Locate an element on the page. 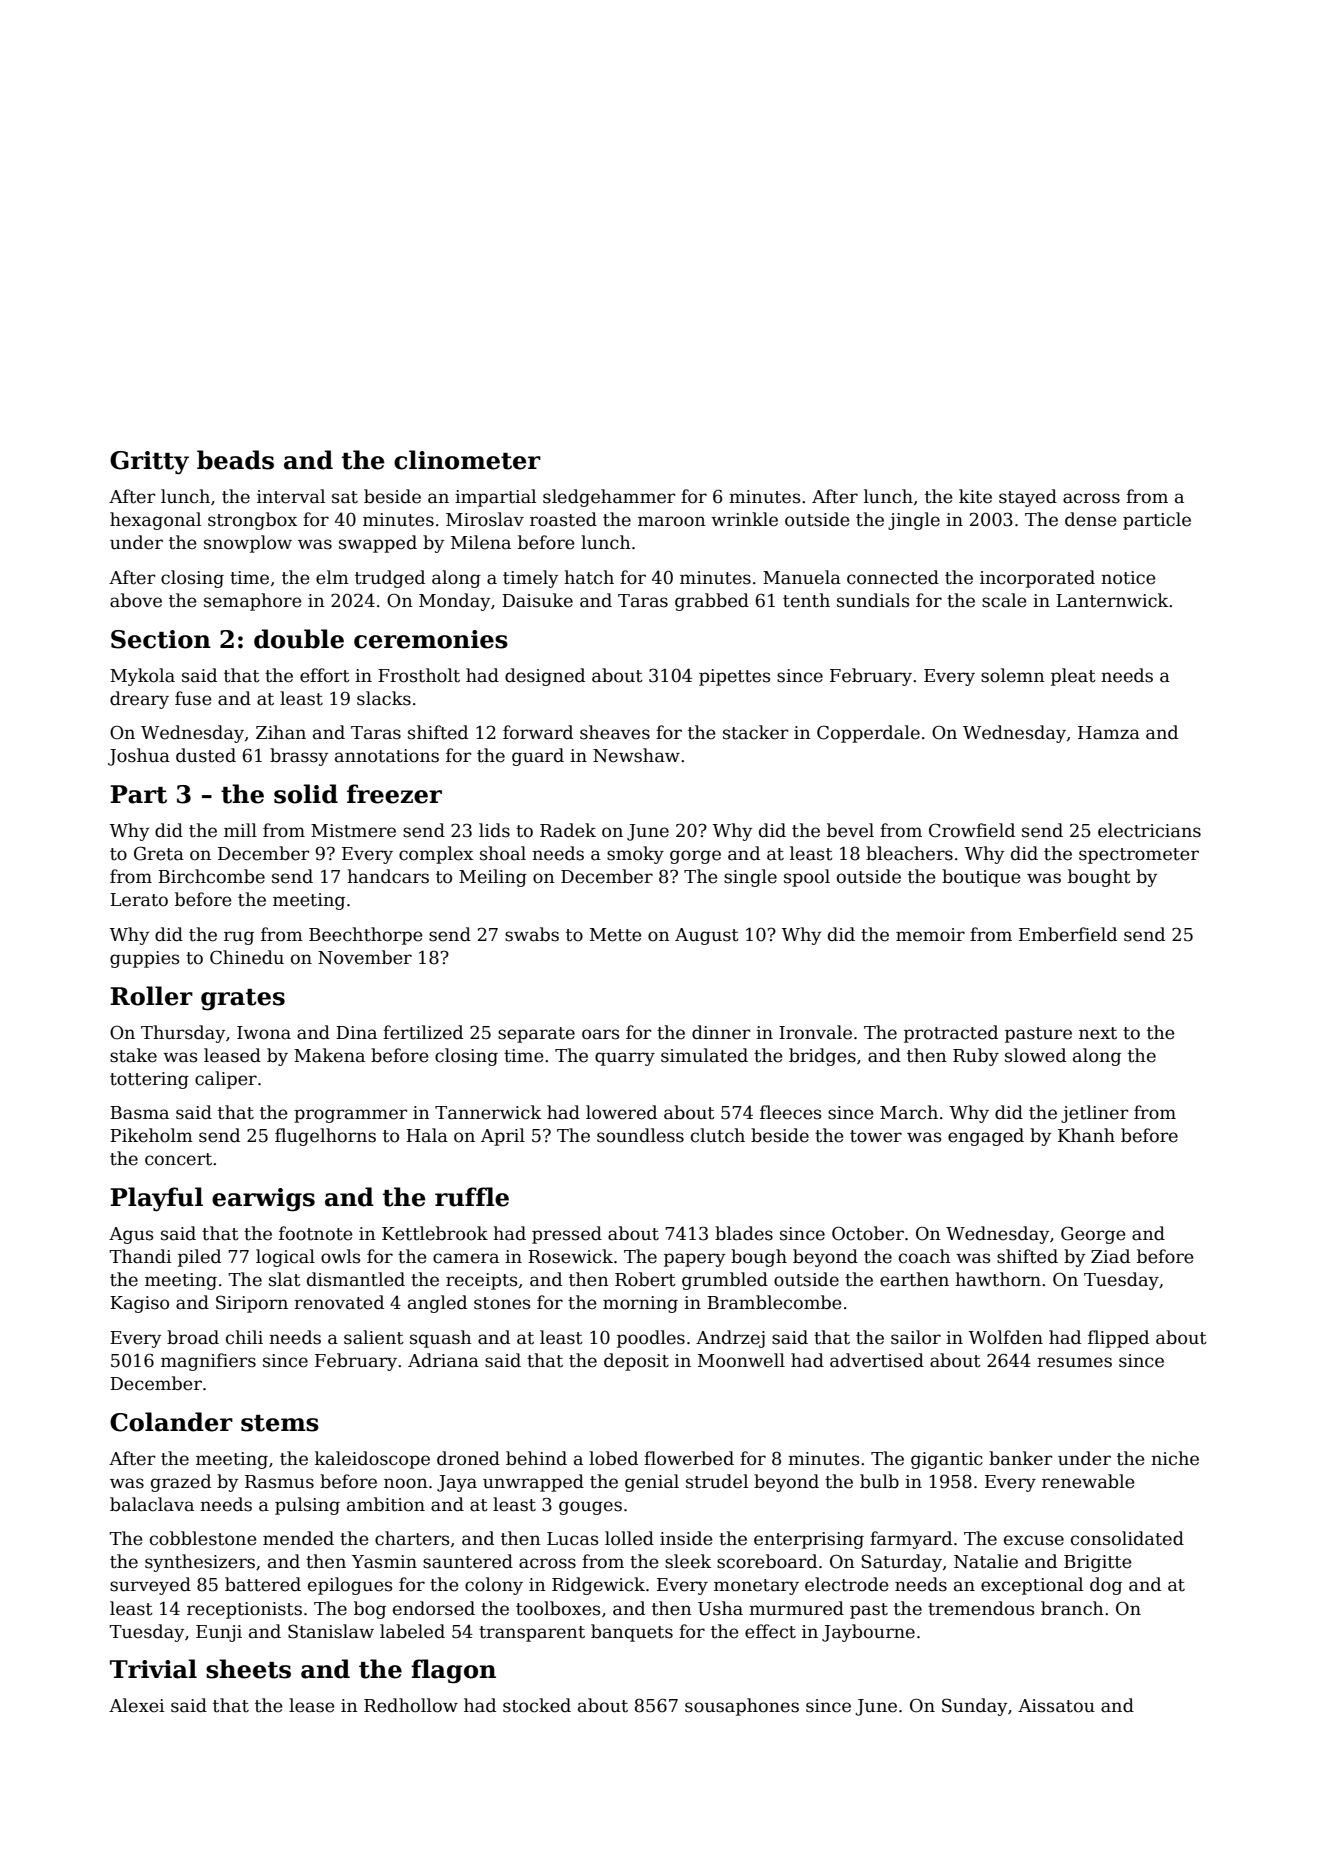 This page has width=1318, height=1864. soundless is located at coordinates (640, 1135).
